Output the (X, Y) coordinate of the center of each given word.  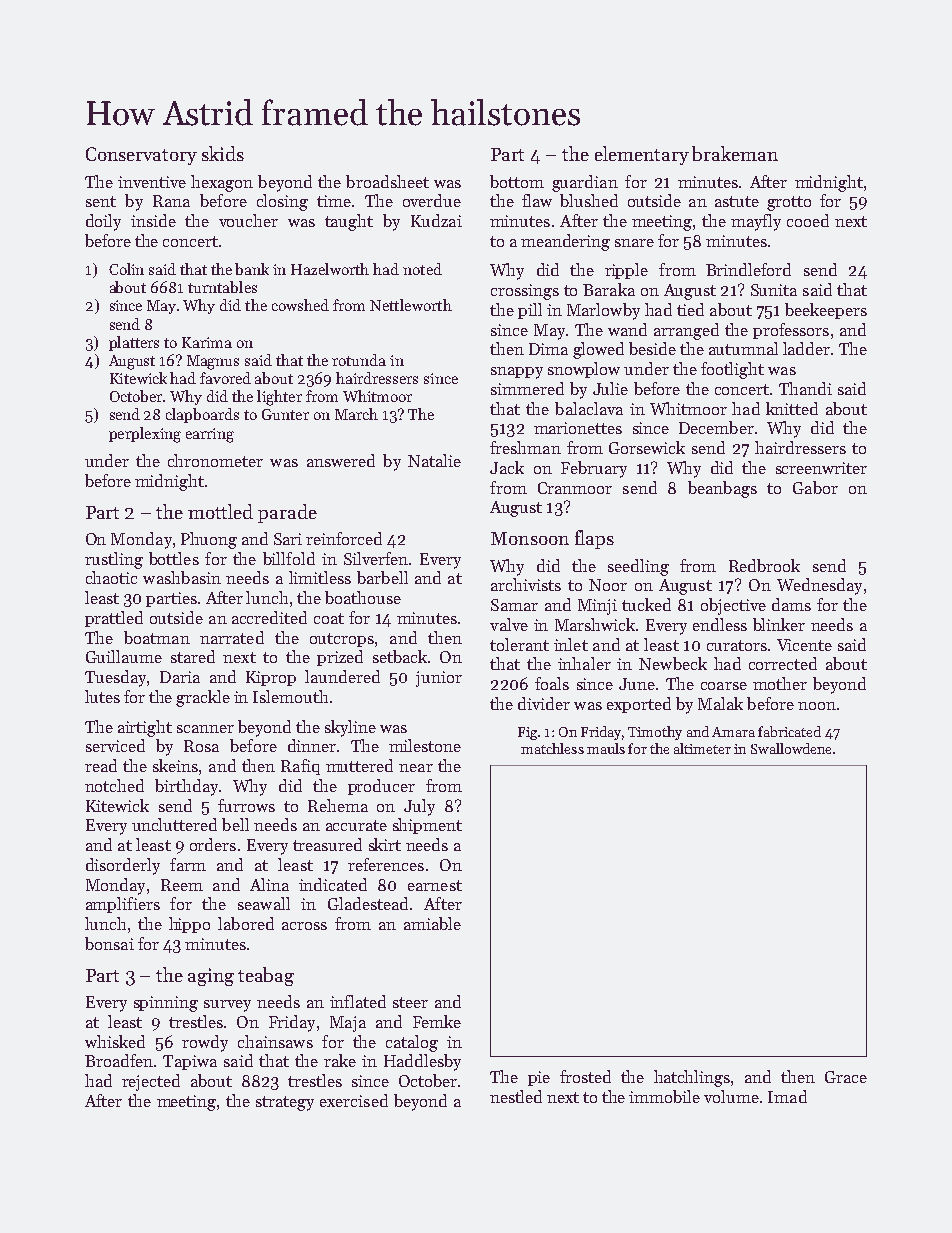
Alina (269, 884)
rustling (114, 560)
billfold (289, 558)
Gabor (815, 487)
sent (101, 201)
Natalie (434, 460)
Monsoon (530, 538)
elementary (642, 155)
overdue (432, 200)
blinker (779, 624)
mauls (606, 748)
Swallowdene (791, 748)
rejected (151, 1082)
